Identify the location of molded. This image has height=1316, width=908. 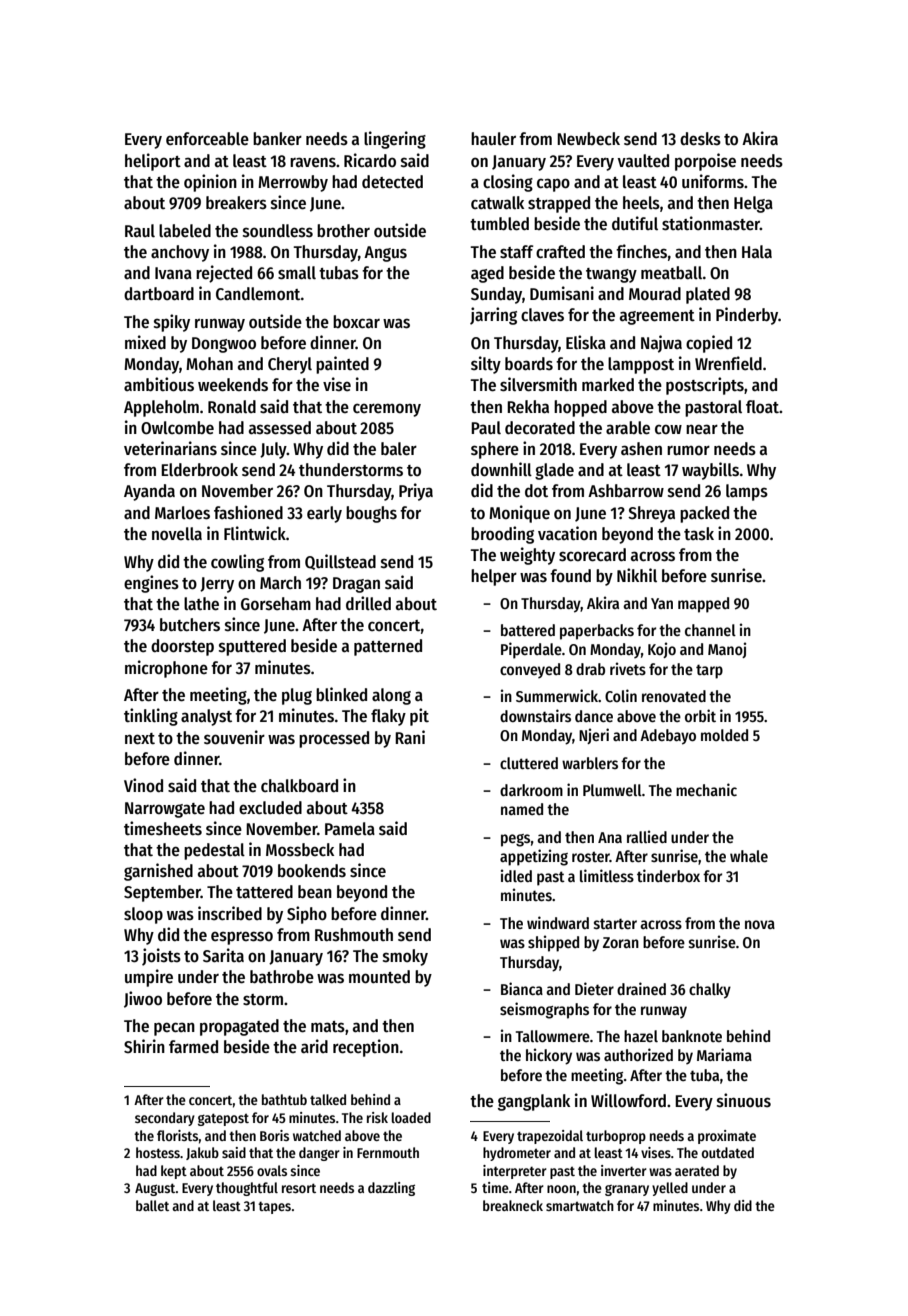
(724, 735).
